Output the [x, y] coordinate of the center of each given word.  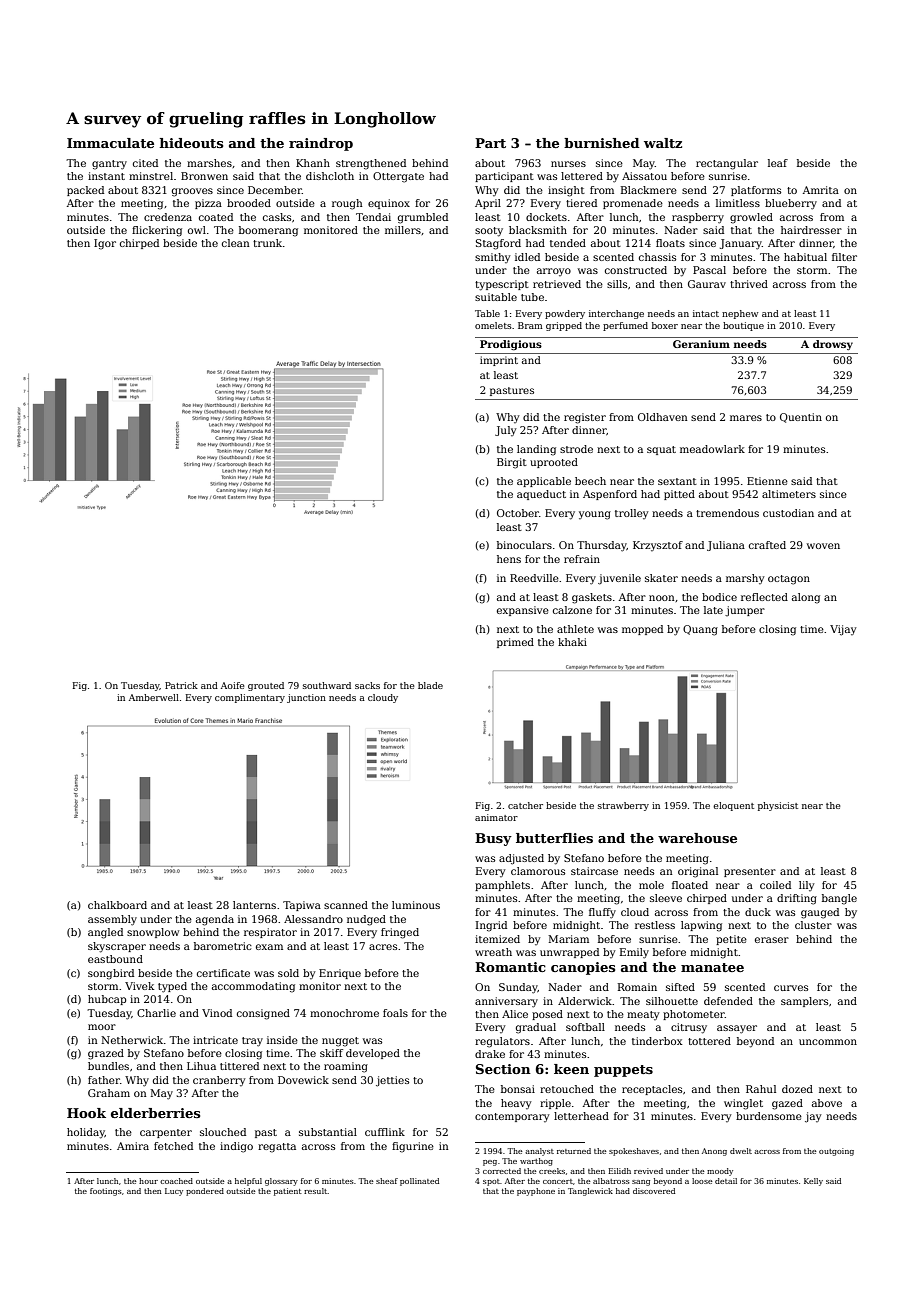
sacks [367, 685]
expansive [523, 611]
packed [85, 191]
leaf [778, 163]
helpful [248, 1182]
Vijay [843, 630]
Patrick [181, 685]
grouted [266, 686]
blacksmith [538, 230]
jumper [745, 611]
